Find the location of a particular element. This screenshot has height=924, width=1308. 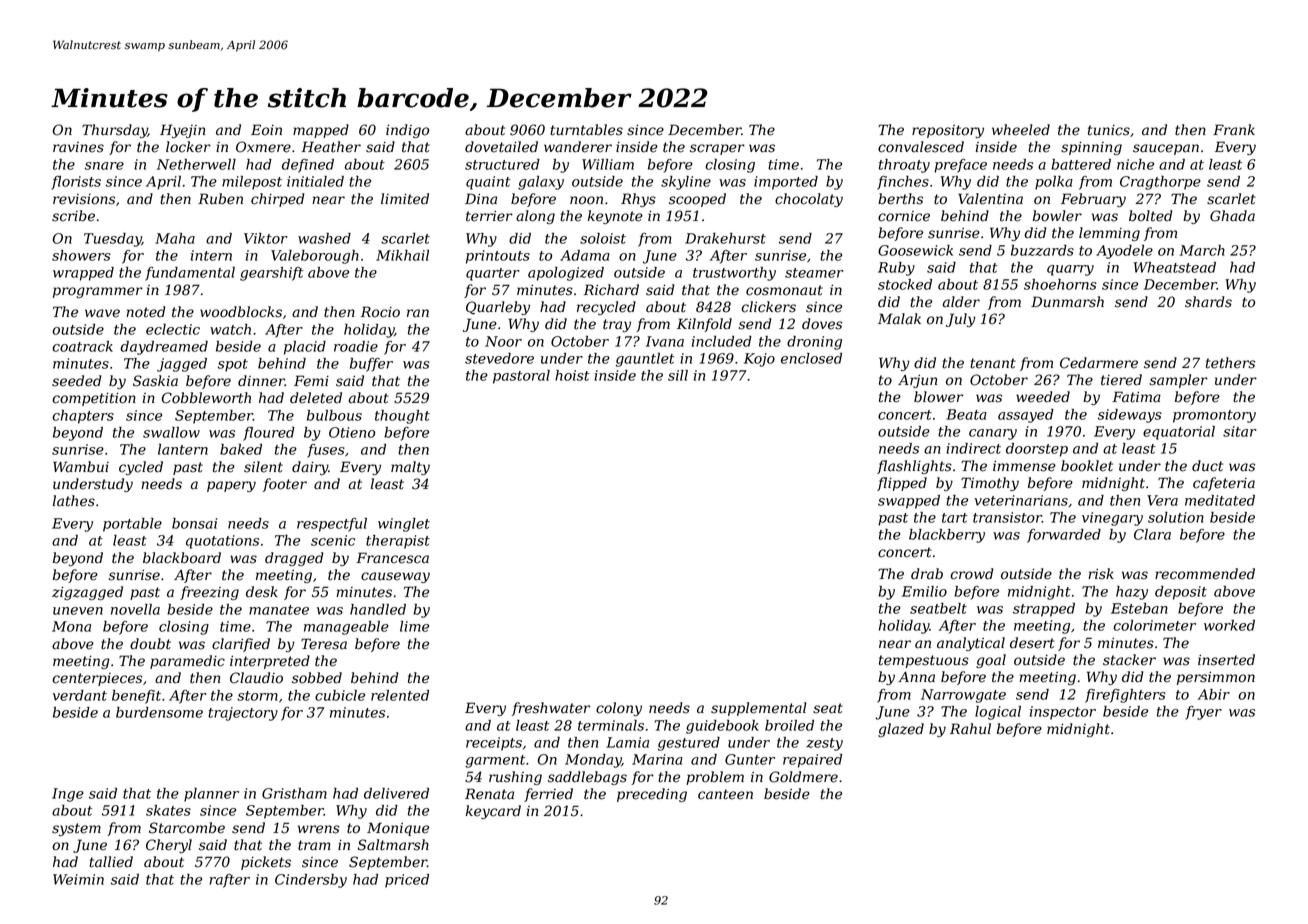

Cindersby is located at coordinates (311, 881).
